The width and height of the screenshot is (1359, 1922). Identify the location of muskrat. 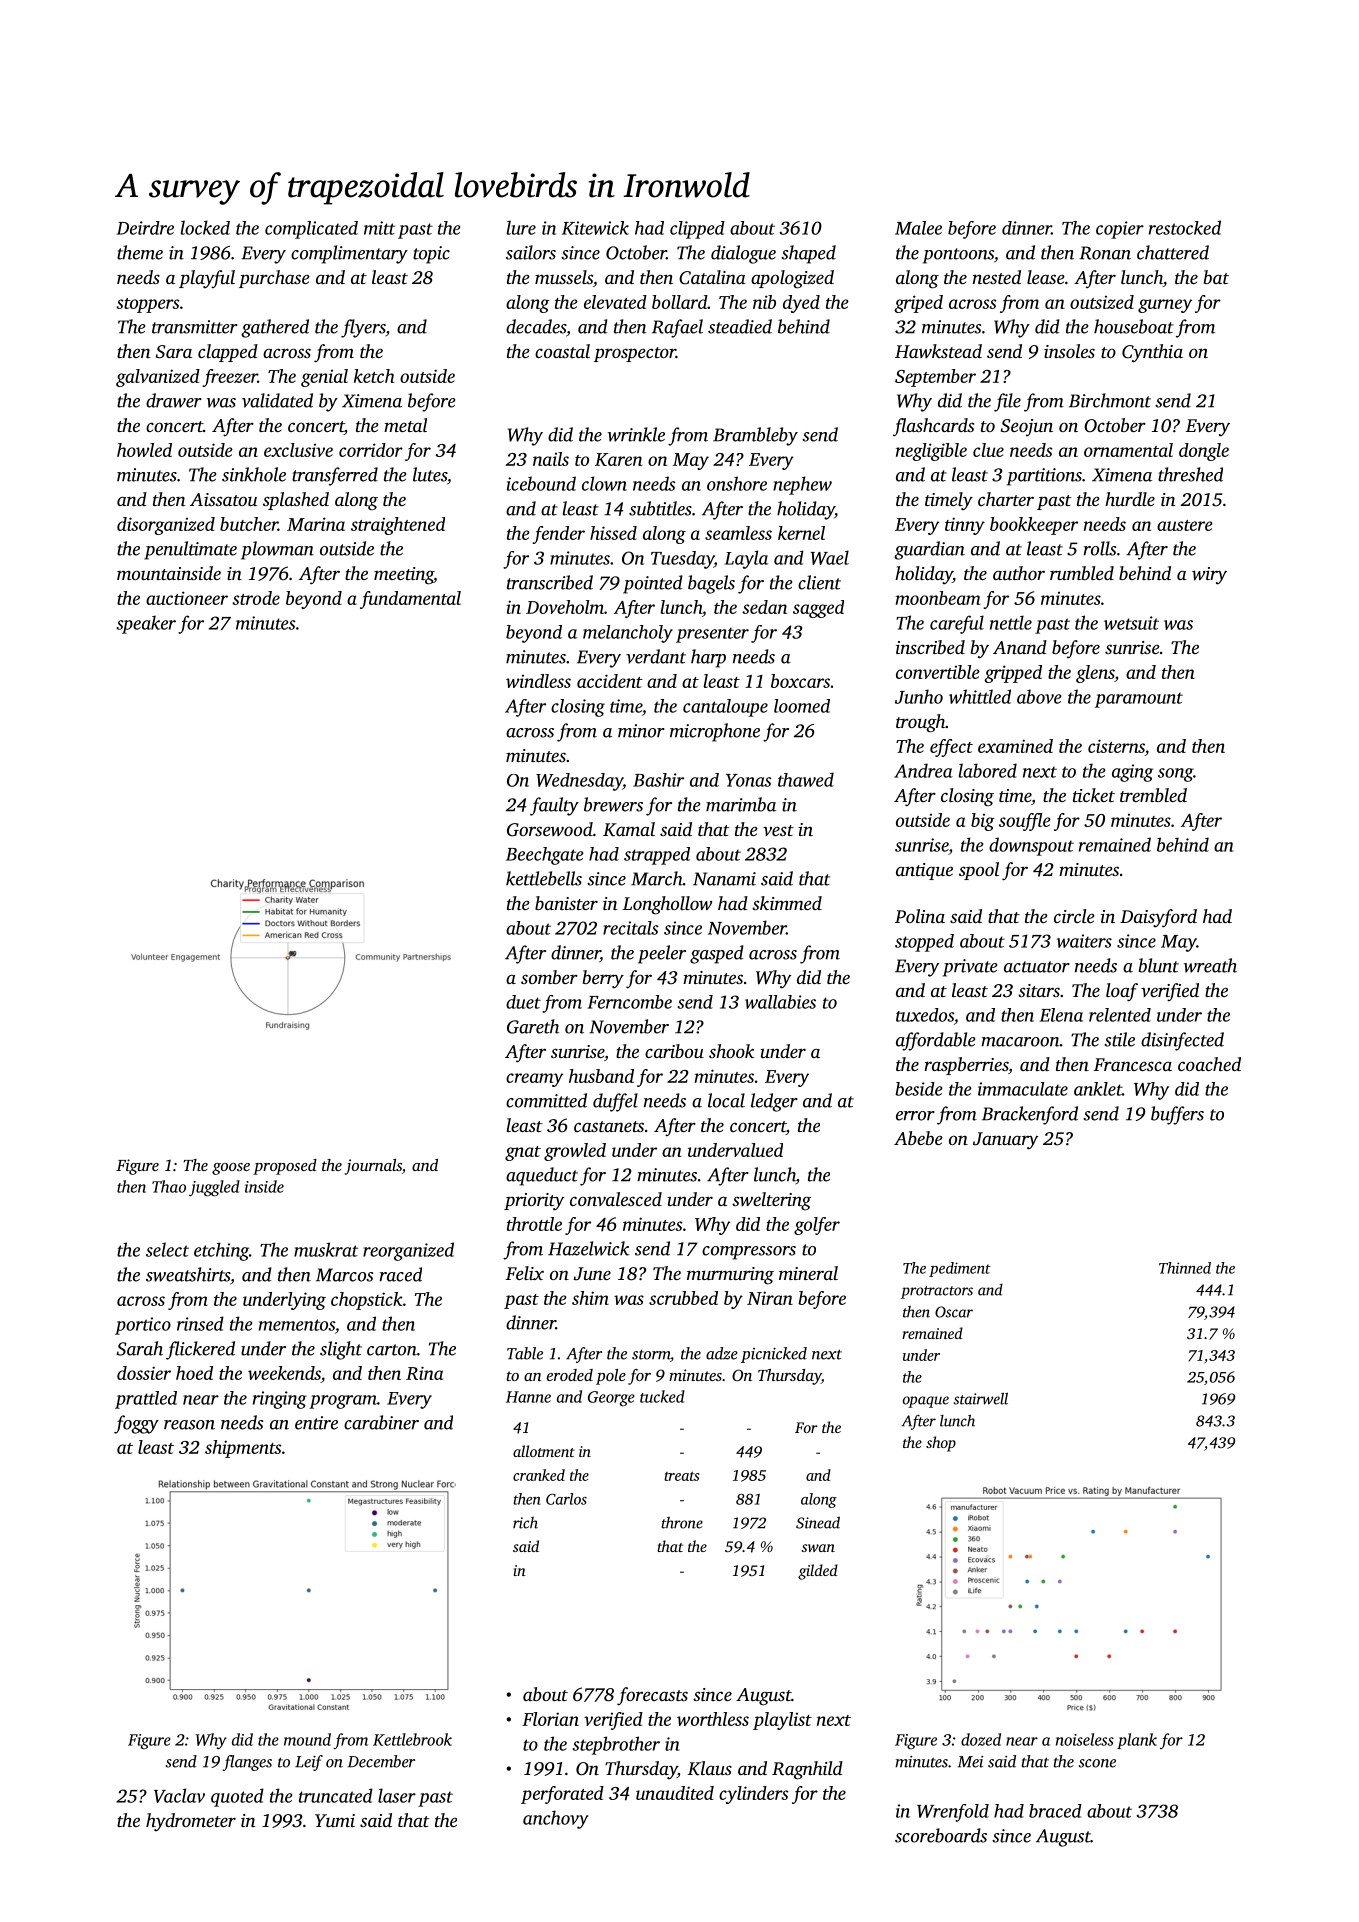
(326, 1249).
